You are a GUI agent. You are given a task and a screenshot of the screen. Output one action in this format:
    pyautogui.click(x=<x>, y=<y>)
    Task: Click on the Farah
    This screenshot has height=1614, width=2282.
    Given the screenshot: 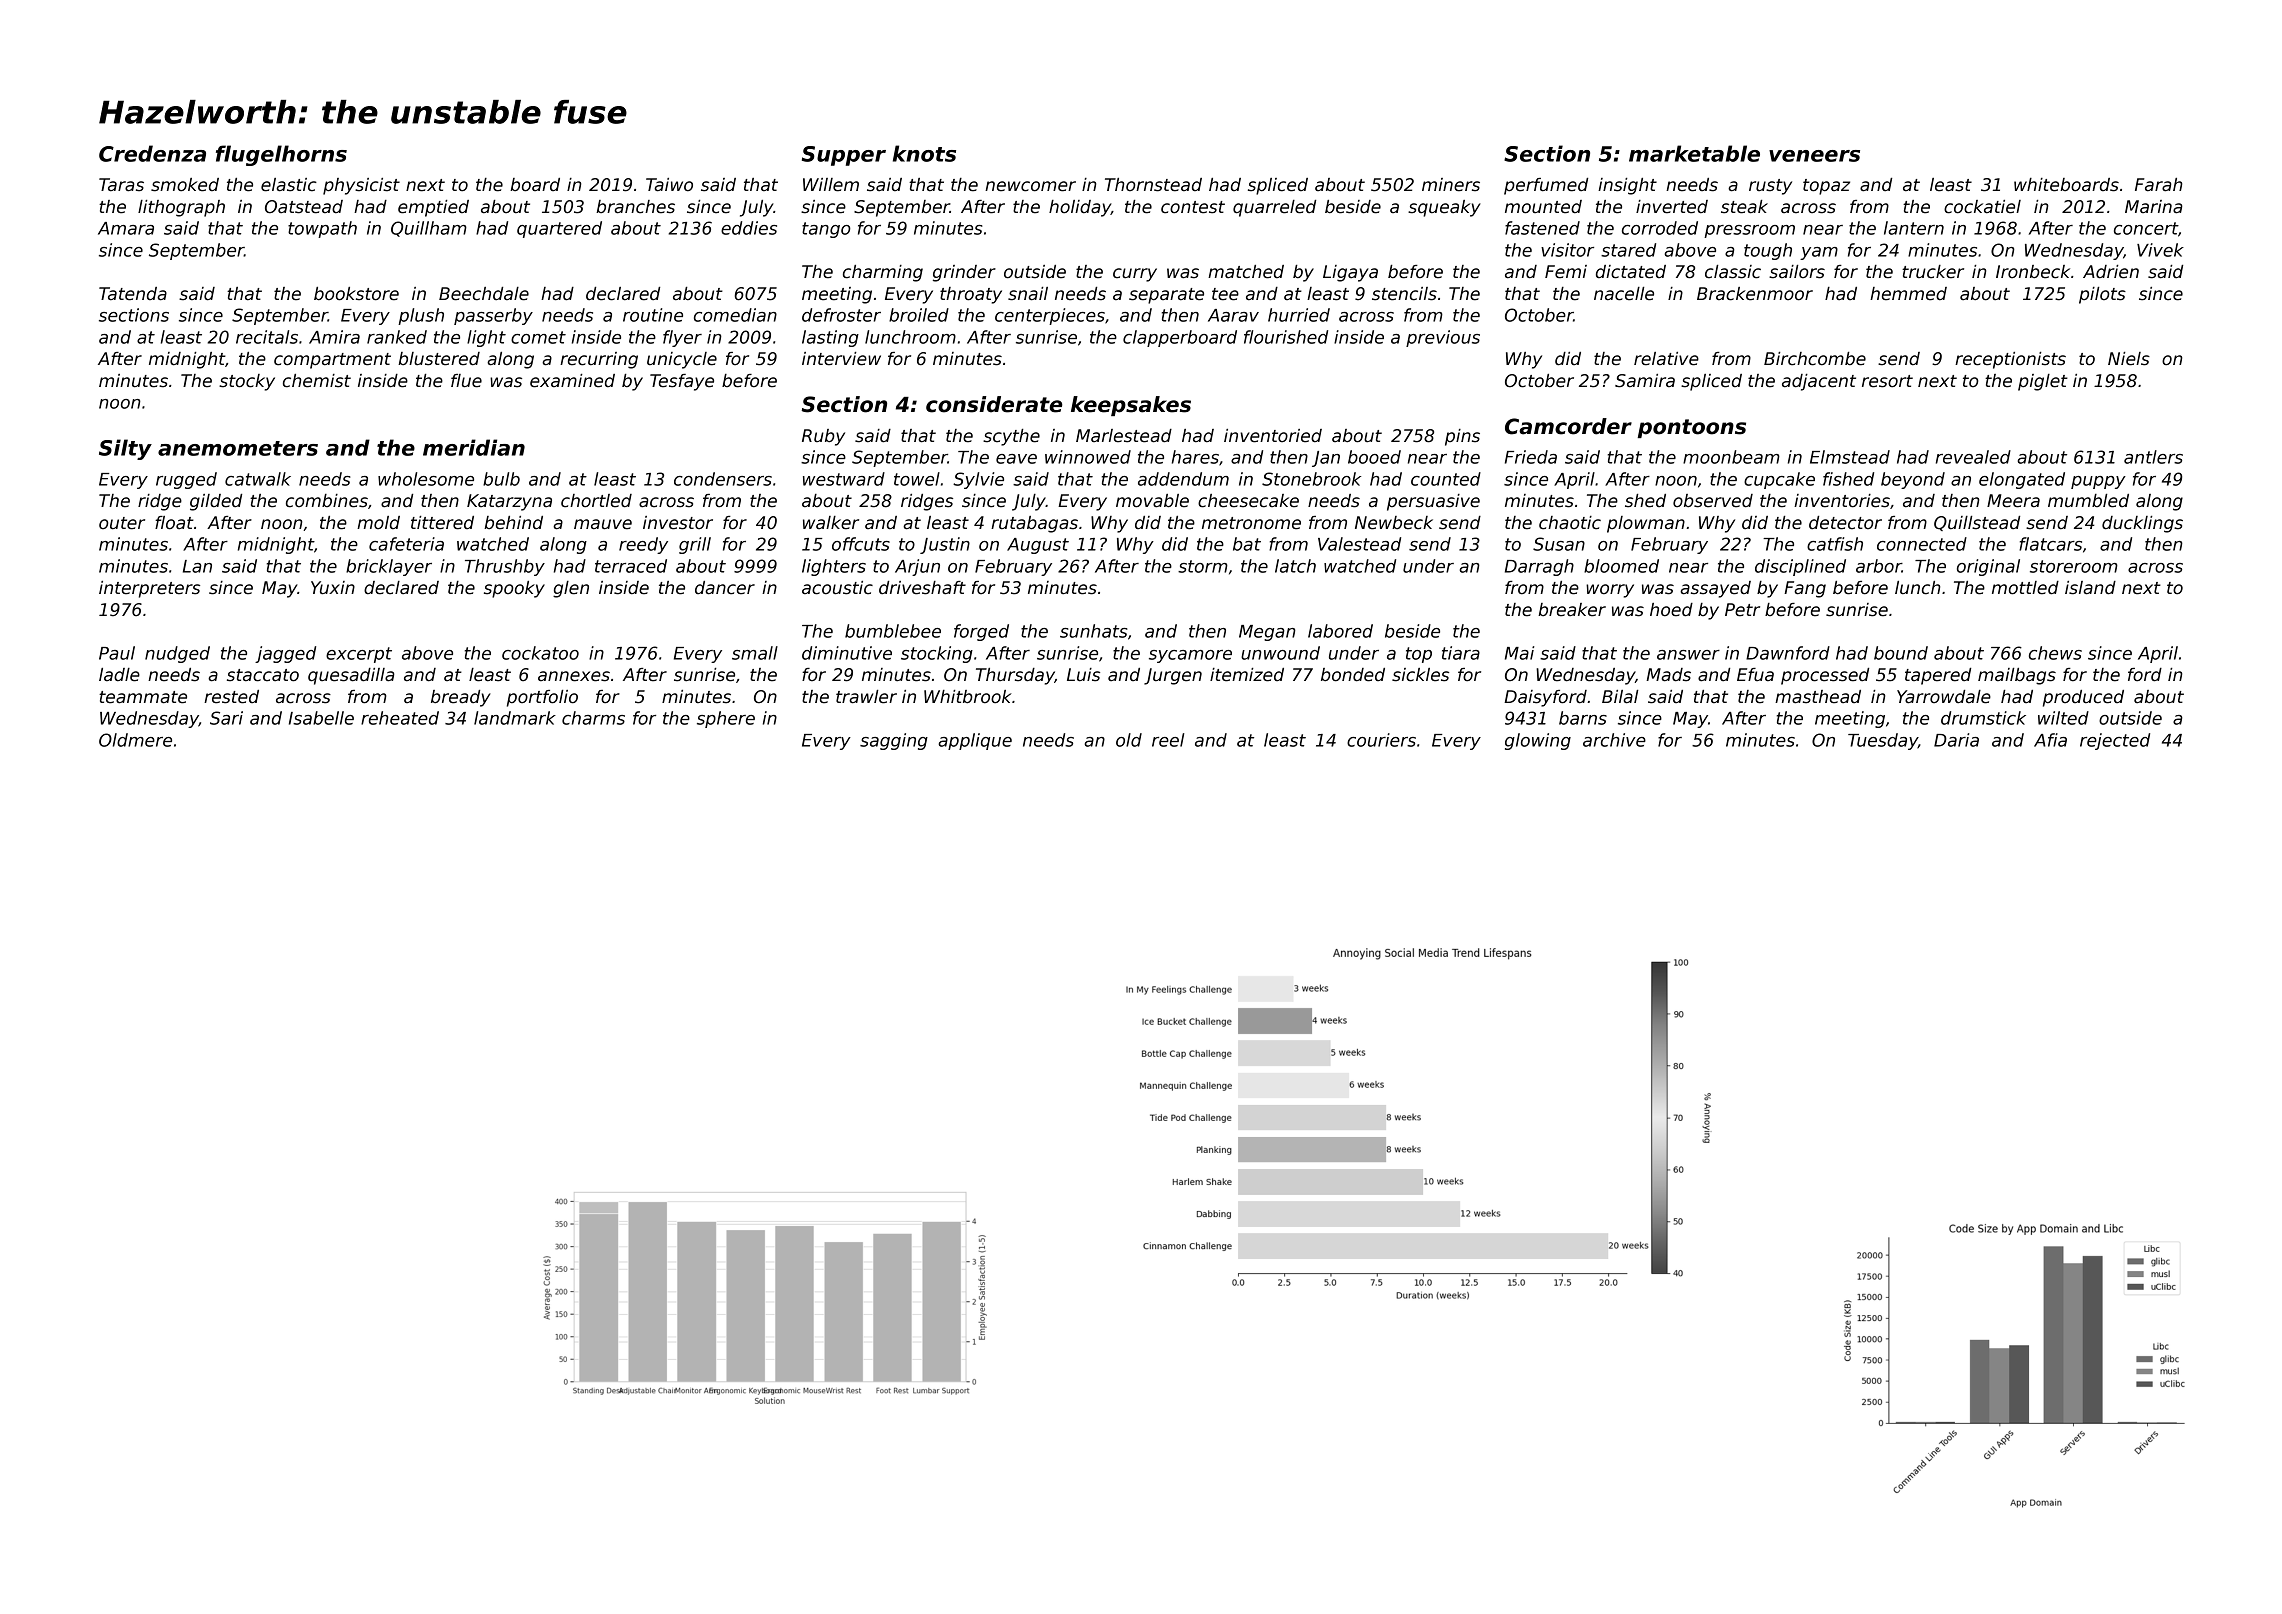 What is the action you would take?
    pyautogui.click(x=2159, y=185)
